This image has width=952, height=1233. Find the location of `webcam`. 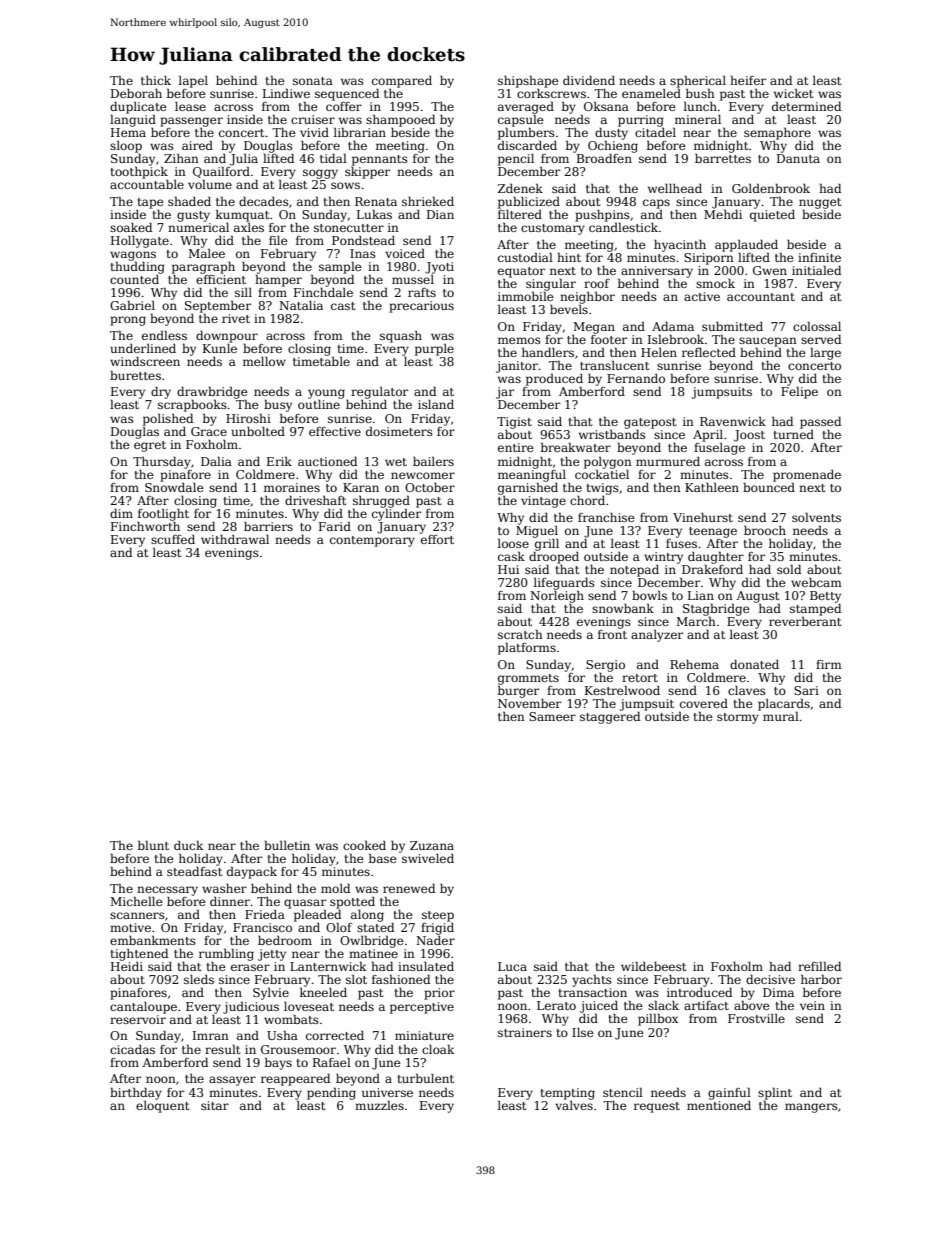

webcam is located at coordinates (816, 582).
